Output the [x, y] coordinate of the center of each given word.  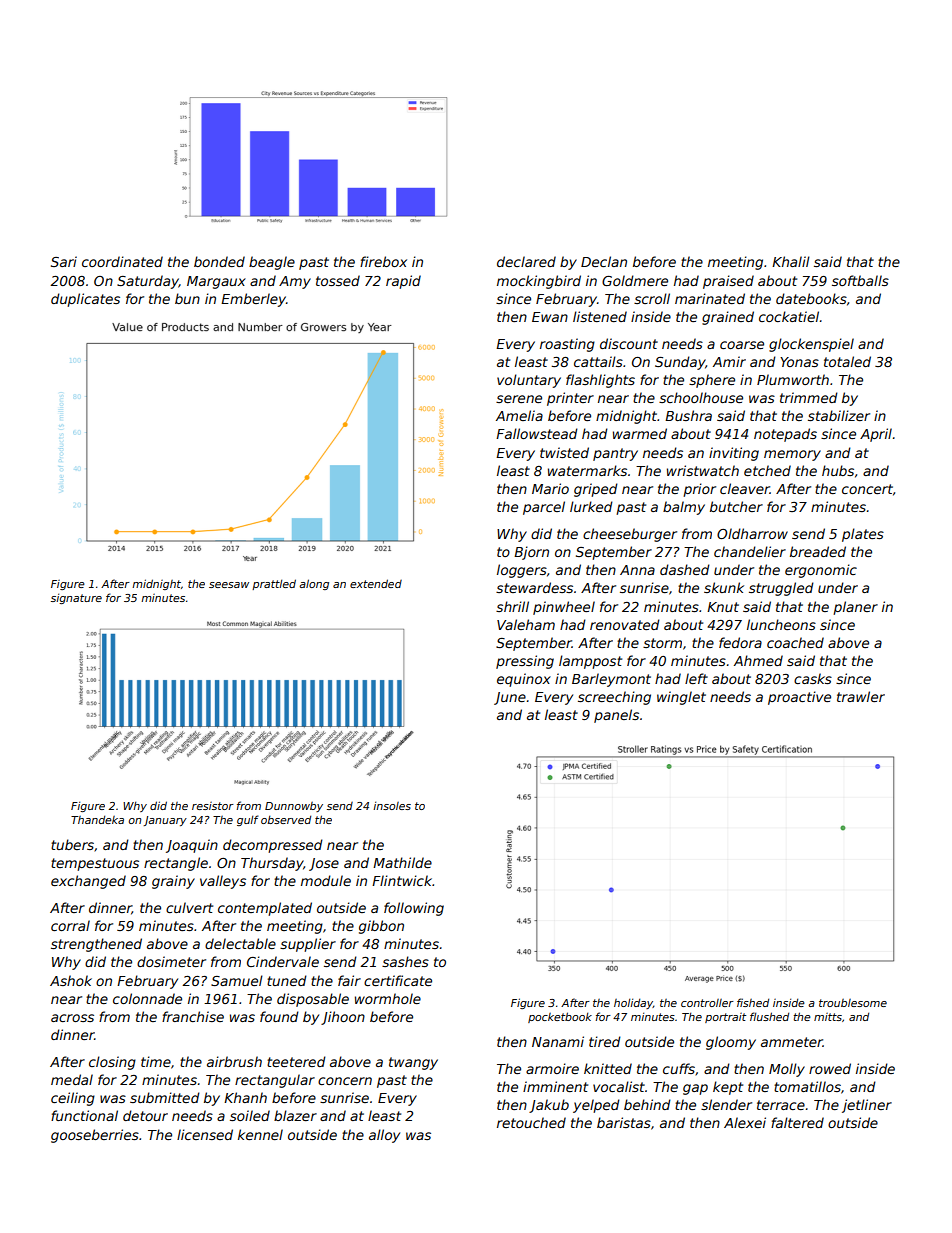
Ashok [71, 980]
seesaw [229, 585]
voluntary [529, 381]
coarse [742, 345]
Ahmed [758, 660]
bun [187, 298]
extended [376, 583]
